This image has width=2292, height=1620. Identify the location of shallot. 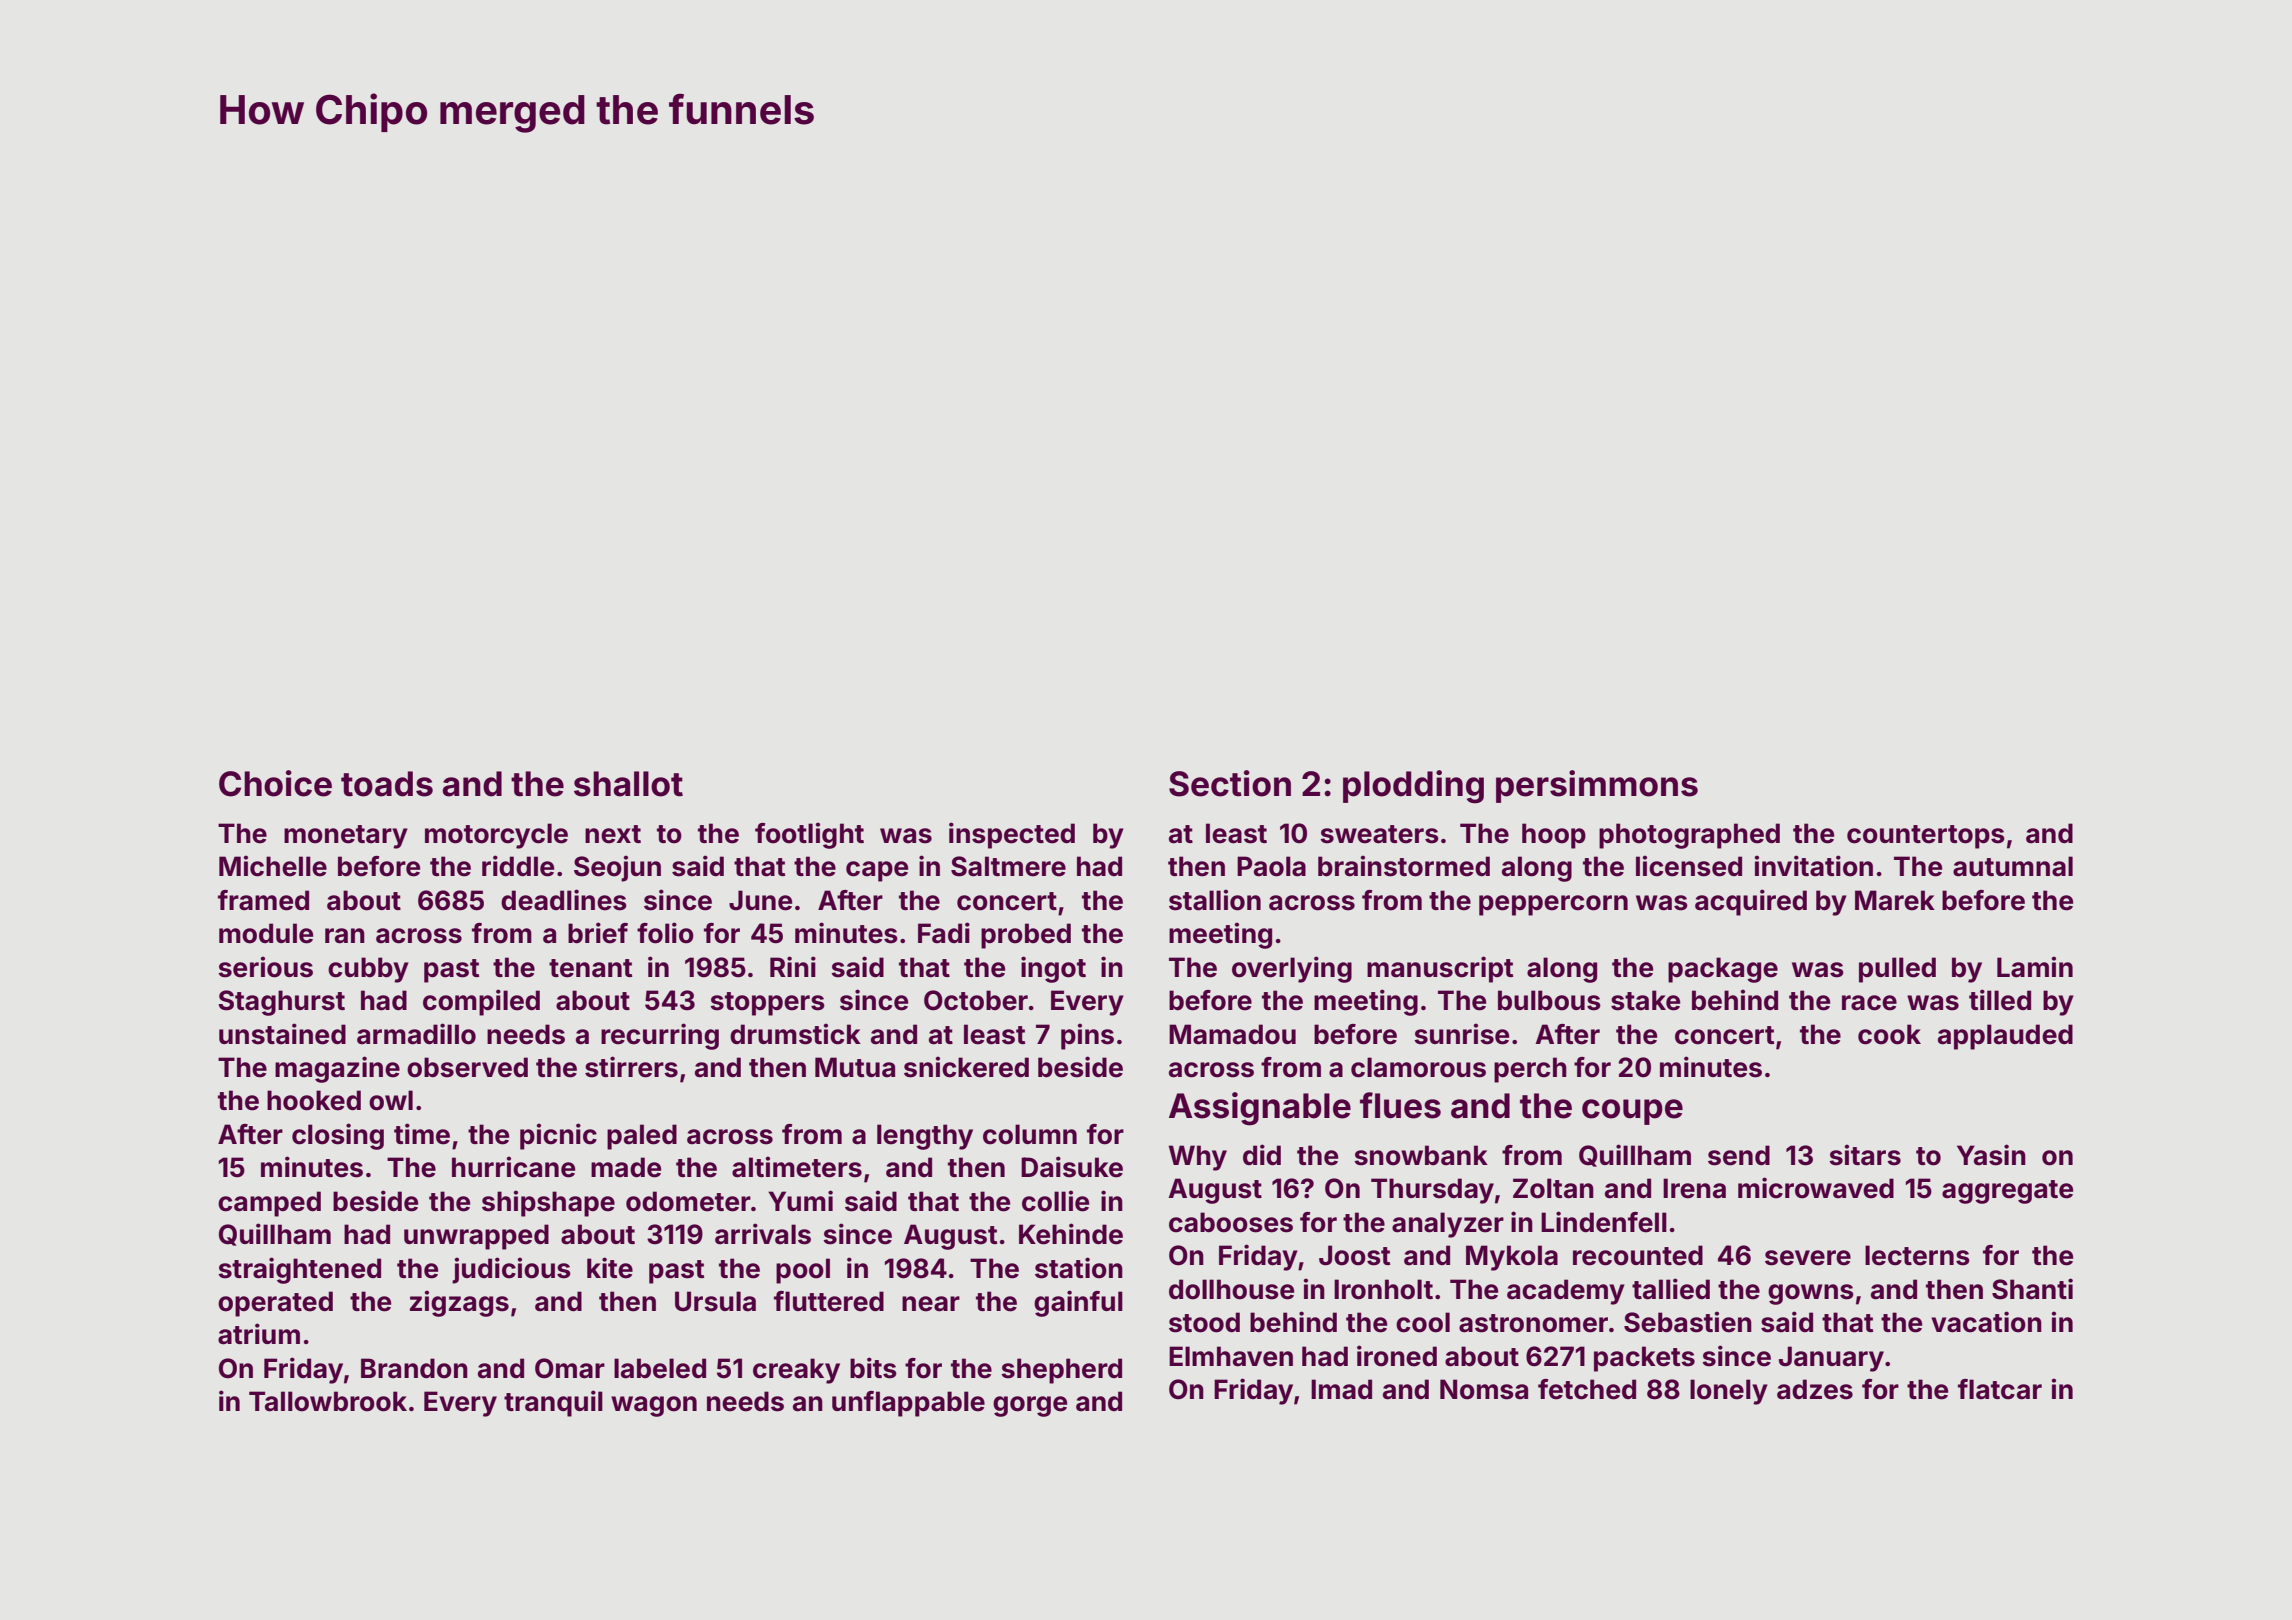
(628, 784).
